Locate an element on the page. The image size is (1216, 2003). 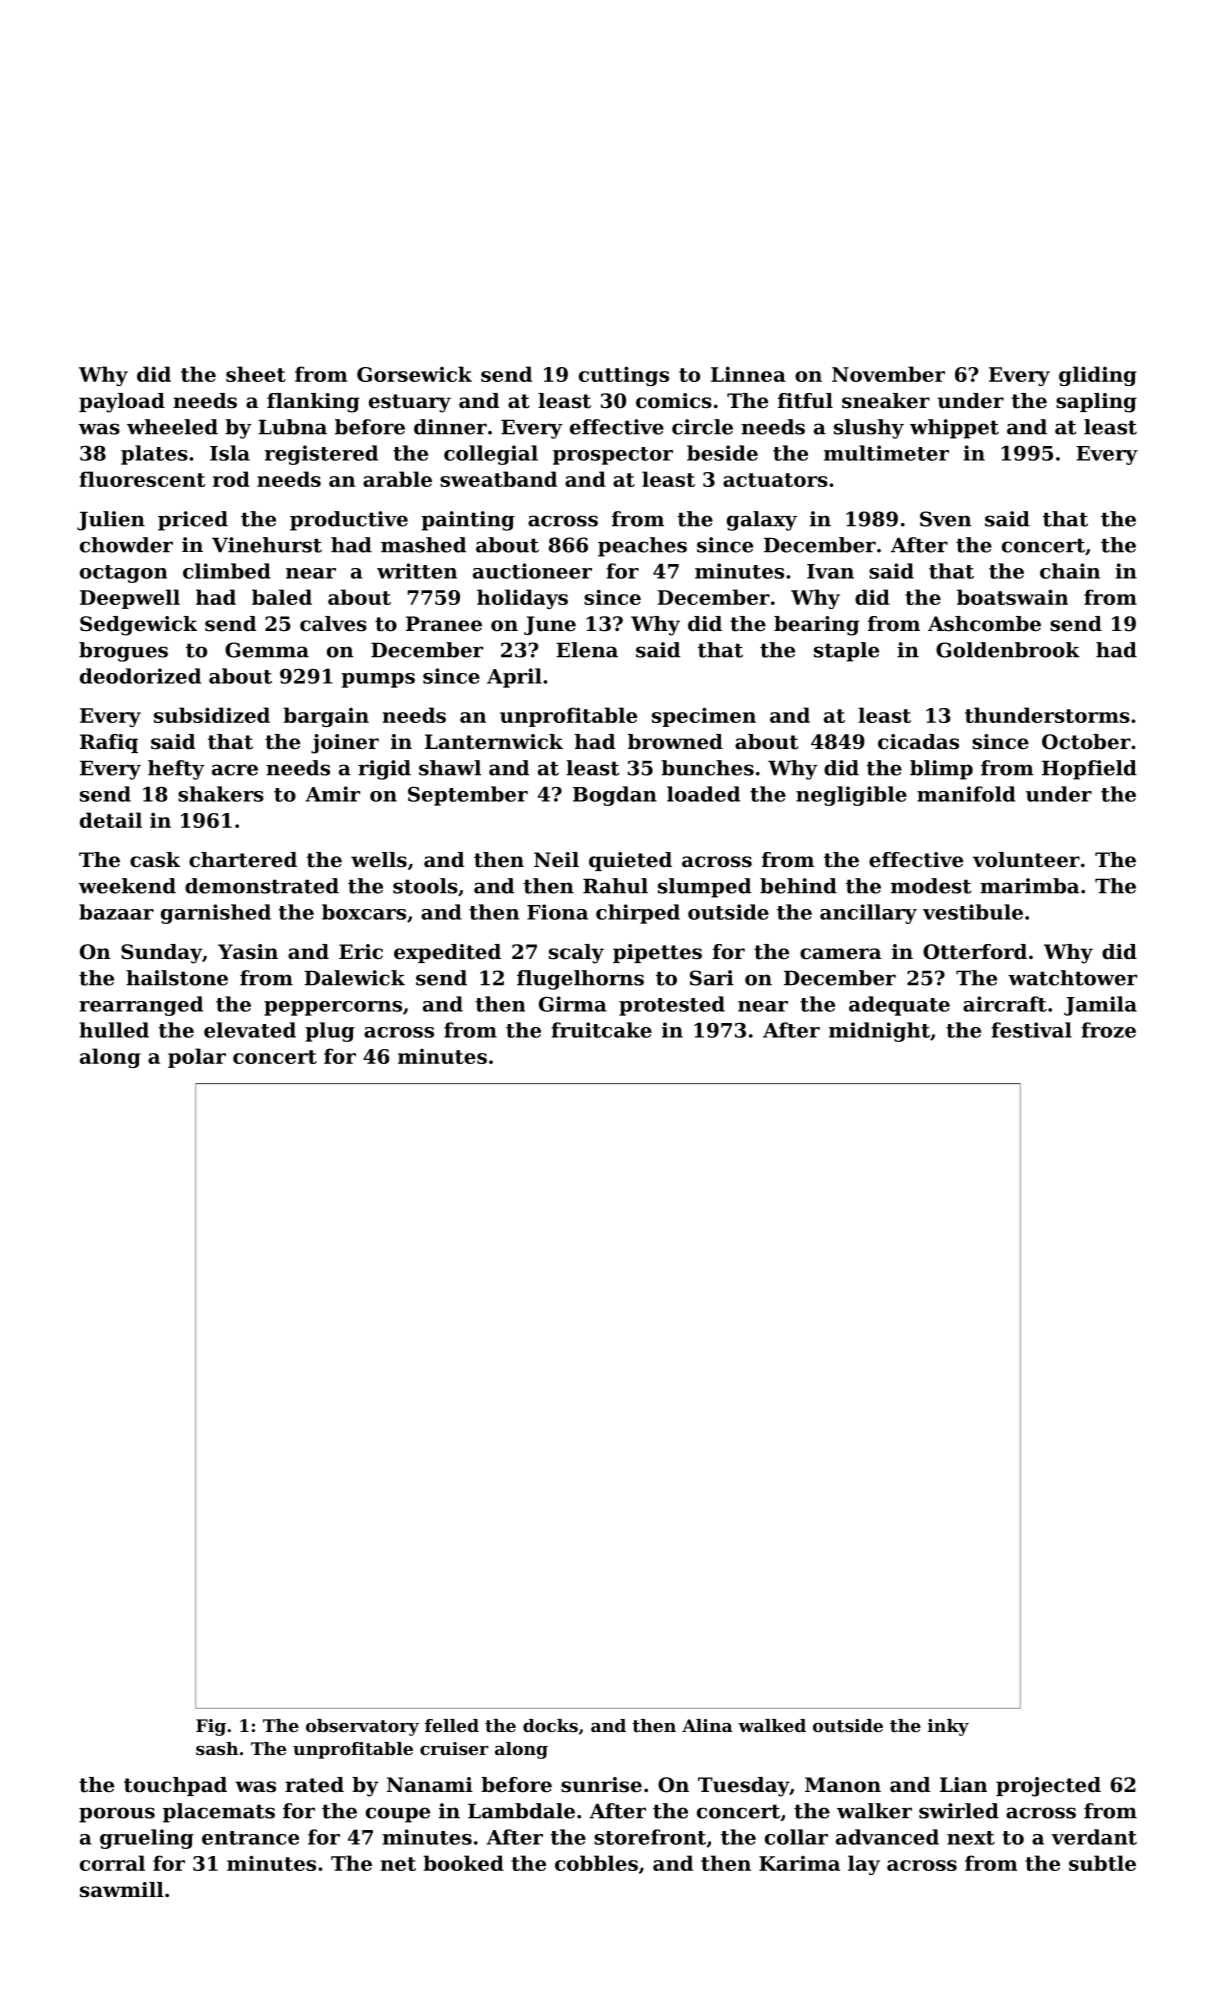
Alina is located at coordinates (707, 1725).
